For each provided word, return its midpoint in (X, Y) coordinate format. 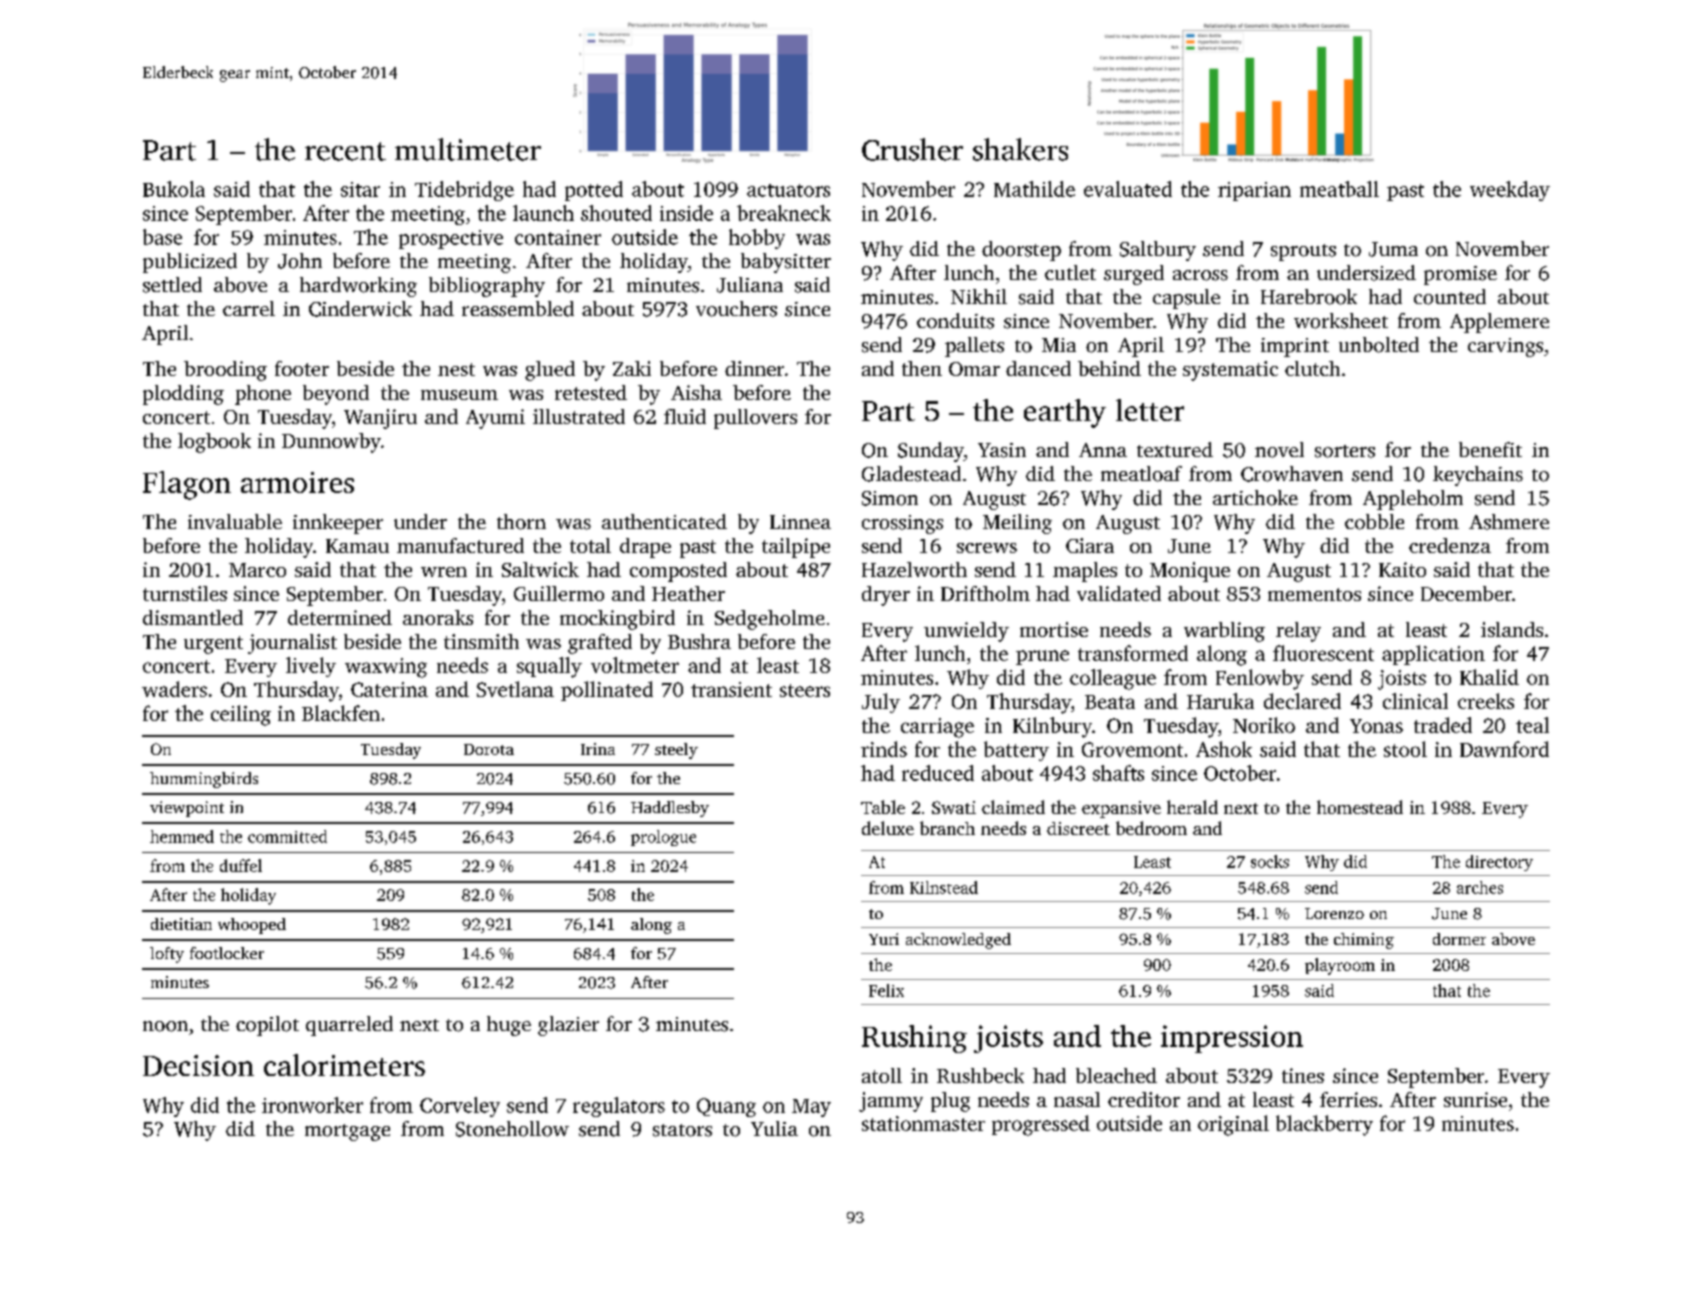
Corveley (460, 1107)
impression (1232, 1039)
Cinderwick (360, 309)
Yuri (884, 939)
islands (1512, 629)
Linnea (800, 522)
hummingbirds (204, 780)
